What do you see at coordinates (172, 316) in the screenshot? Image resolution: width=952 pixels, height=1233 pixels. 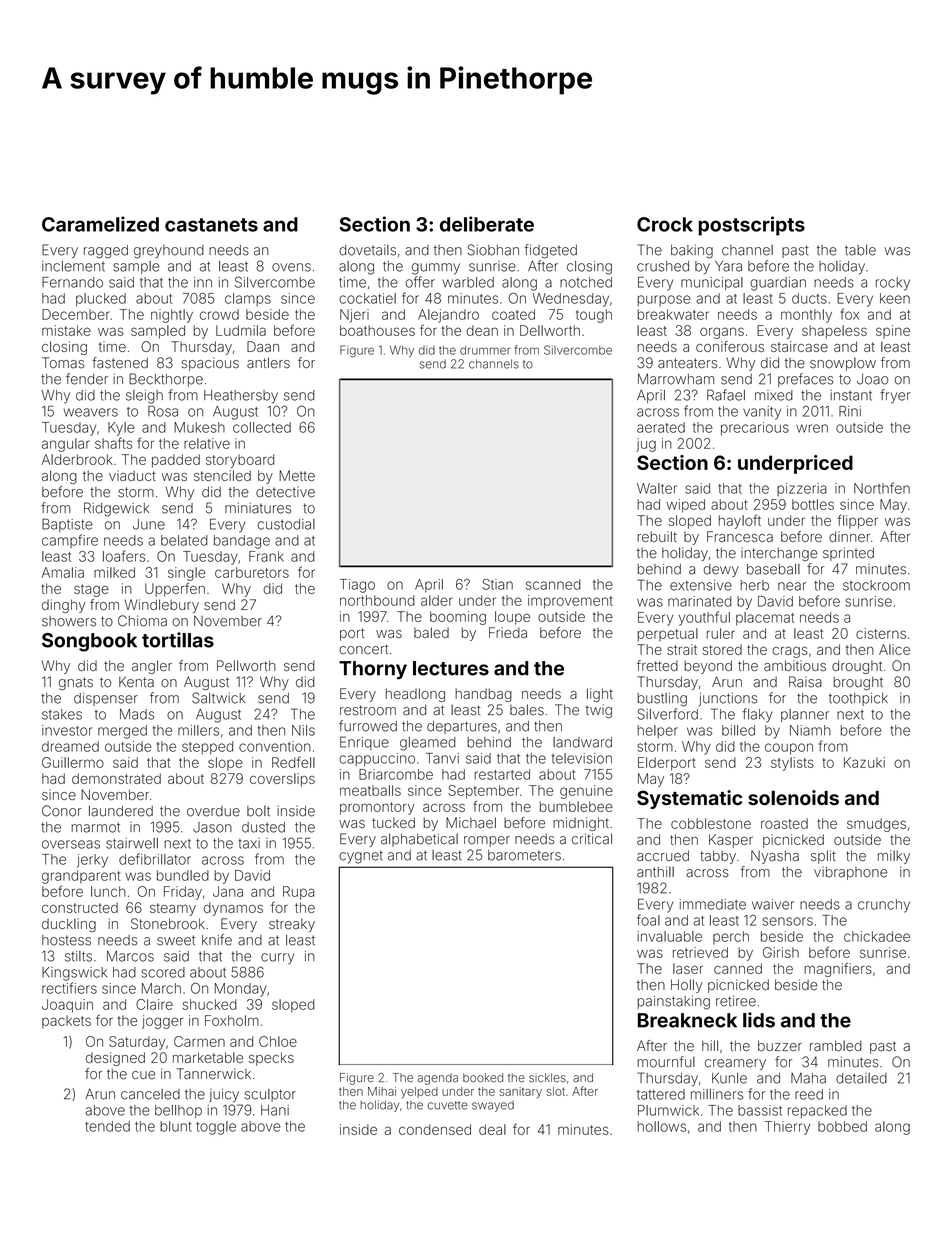 I see `nightly` at bounding box center [172, 316].
